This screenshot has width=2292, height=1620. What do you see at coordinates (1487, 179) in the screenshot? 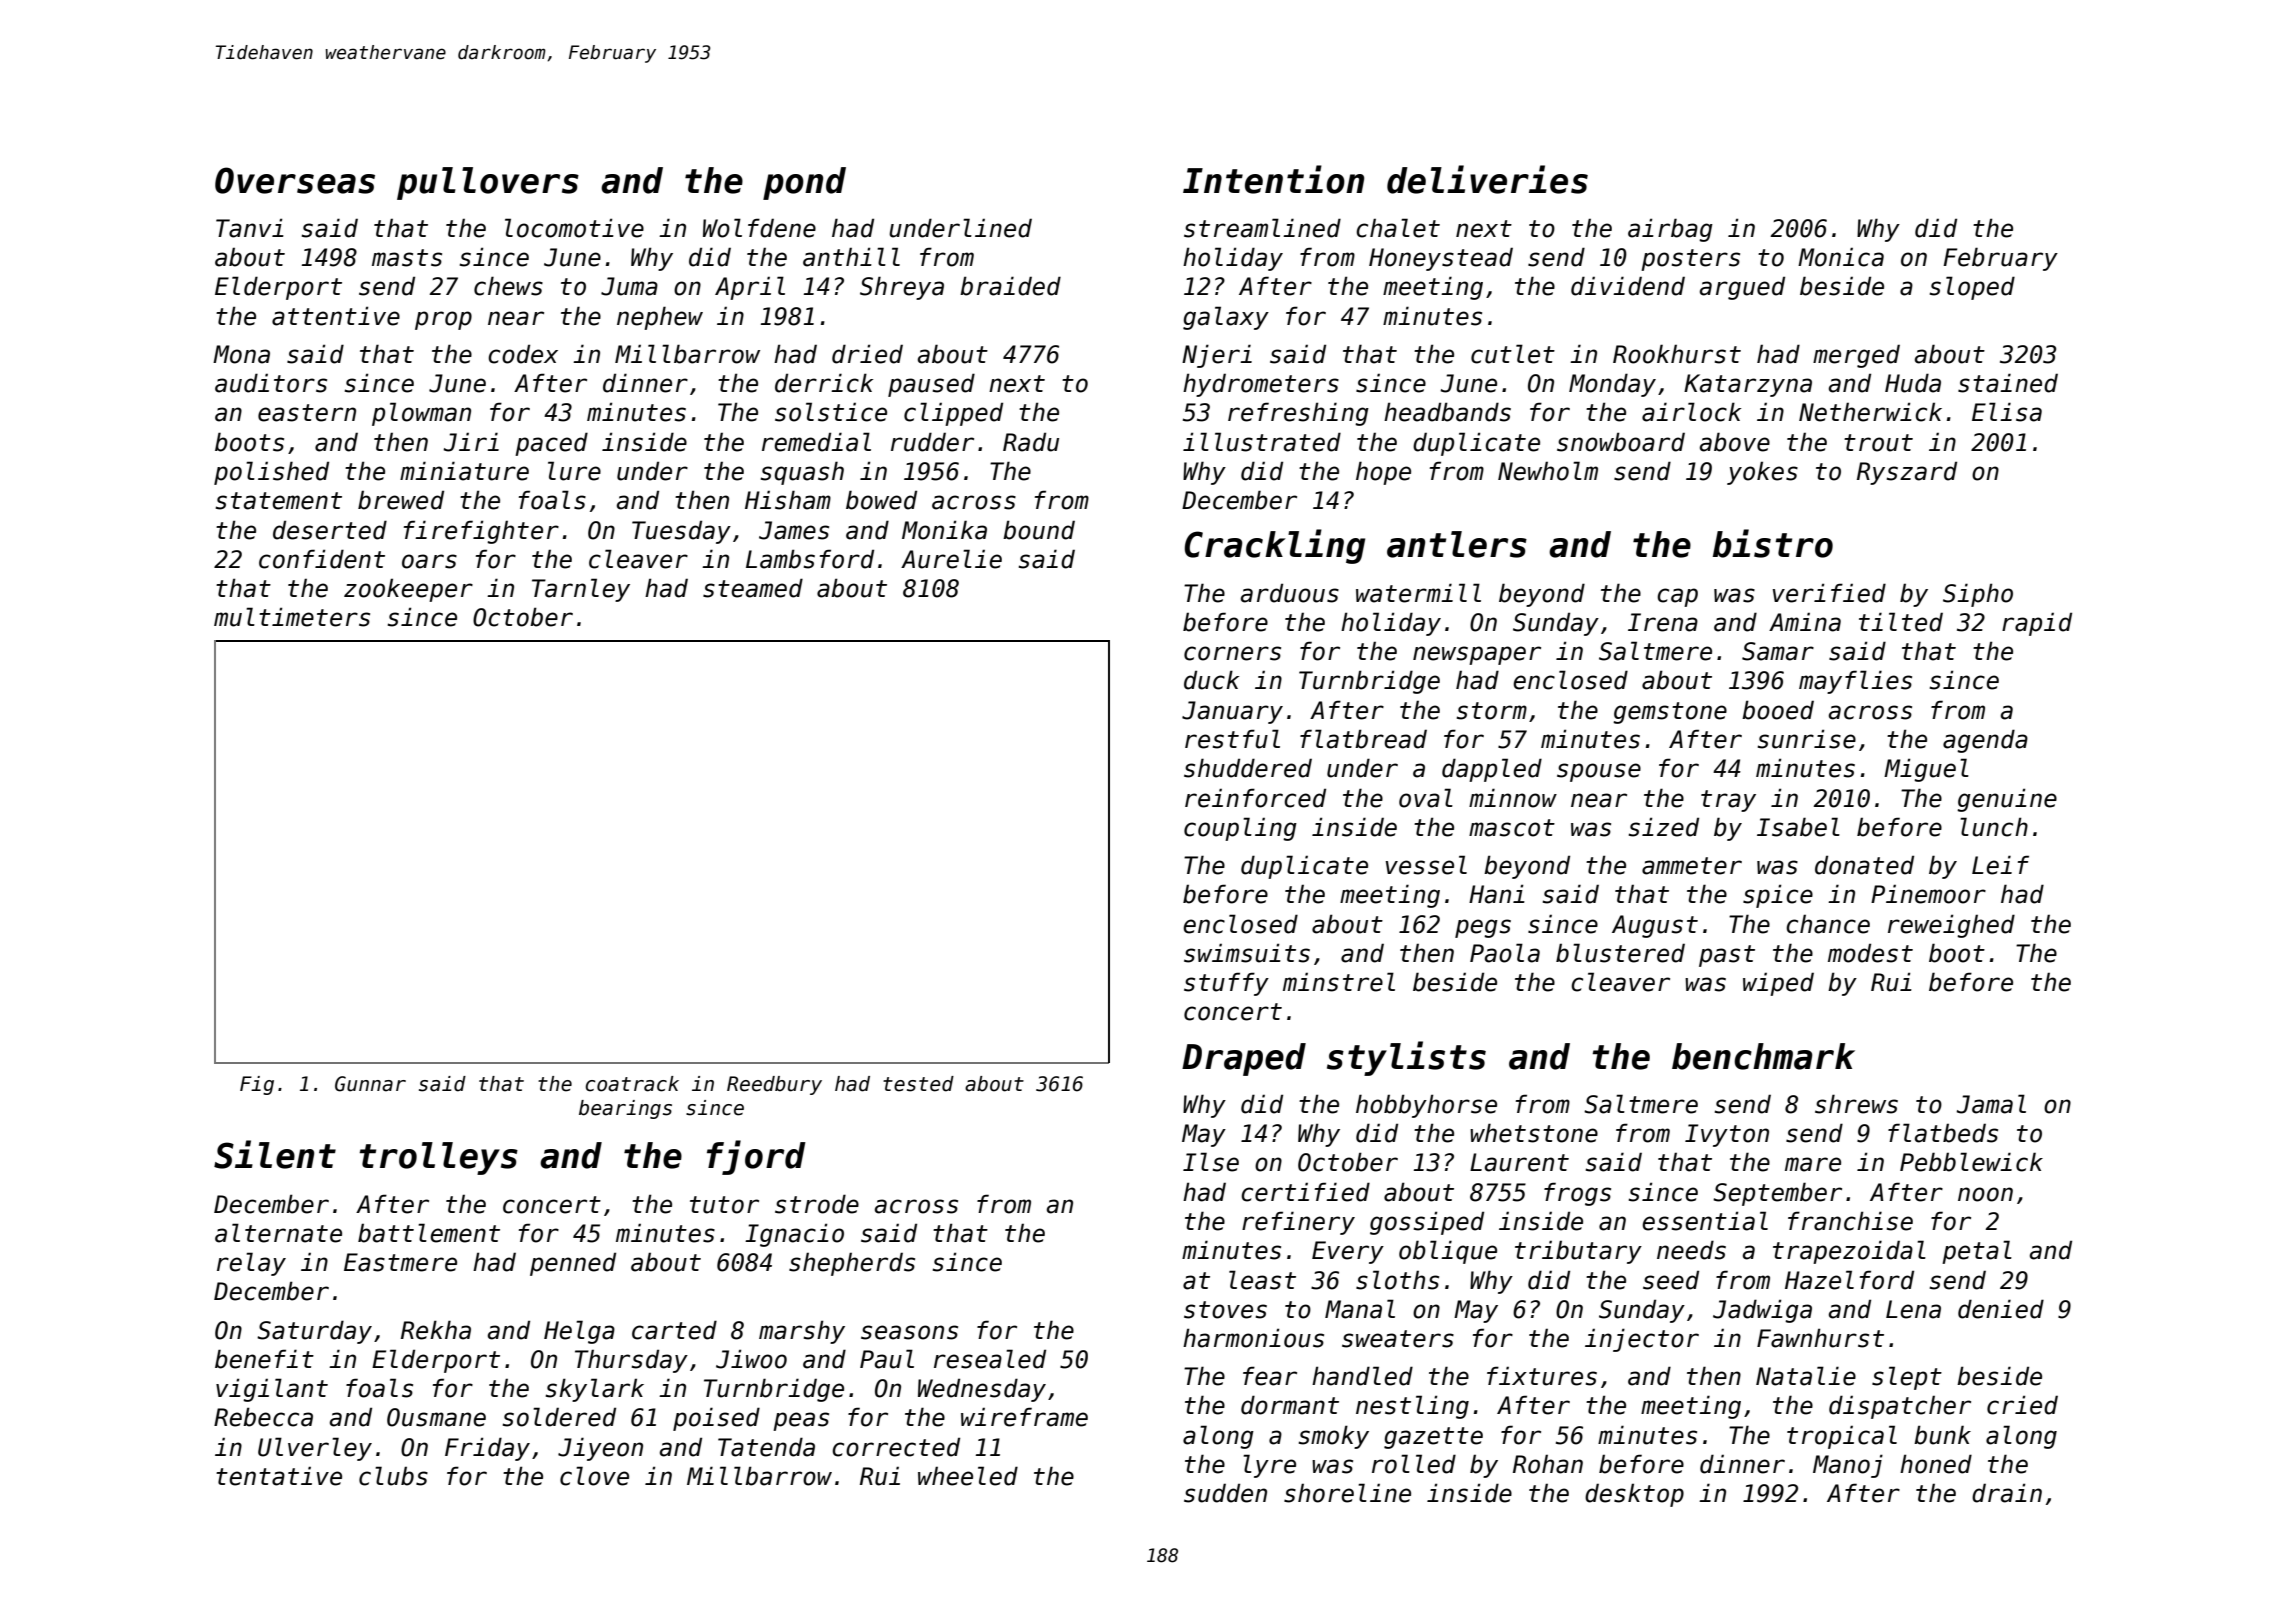
I see `deliveries` at bounding box center [1487, 179].
